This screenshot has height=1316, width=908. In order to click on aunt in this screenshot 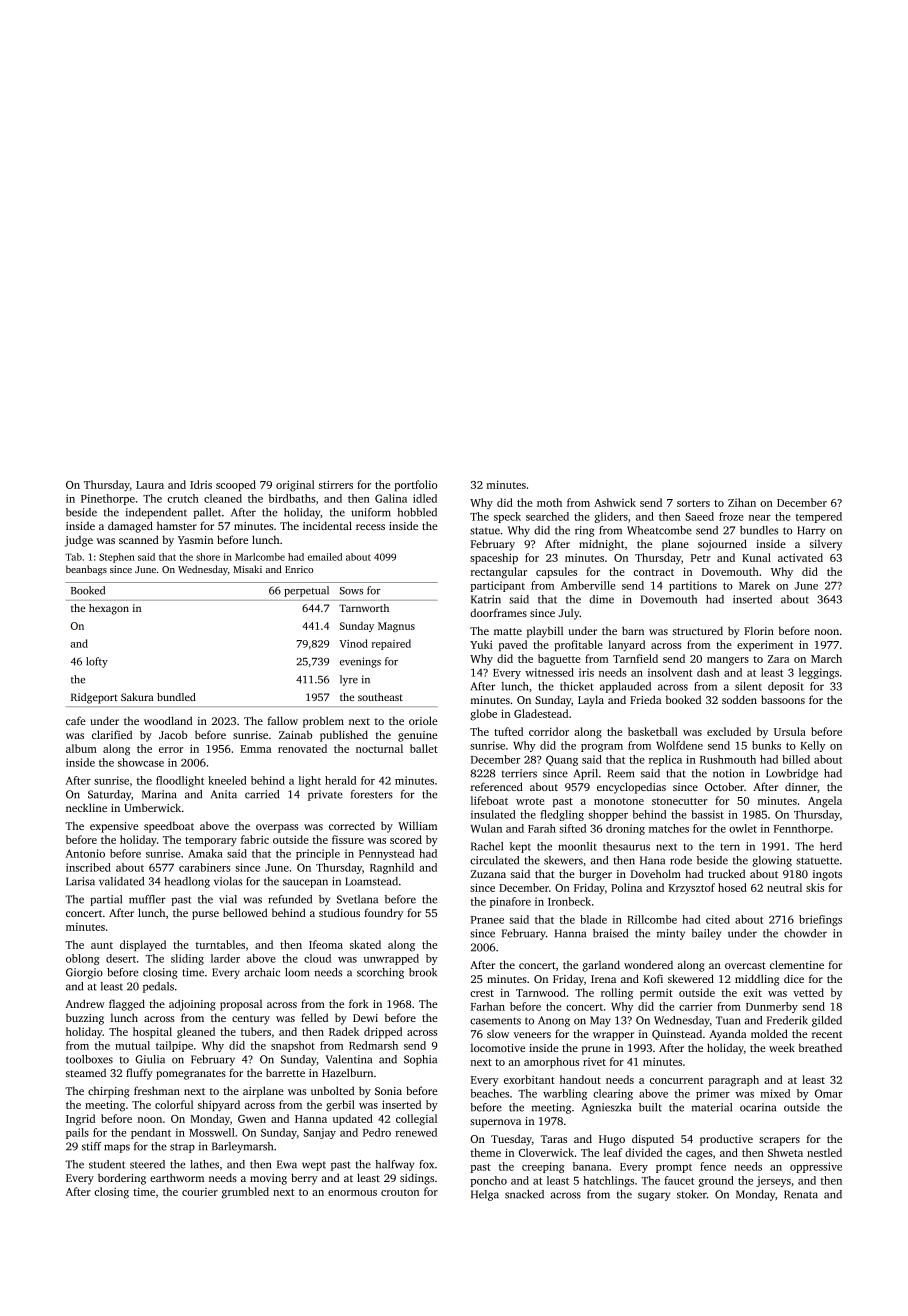, I will do `click(102, 945)`.
